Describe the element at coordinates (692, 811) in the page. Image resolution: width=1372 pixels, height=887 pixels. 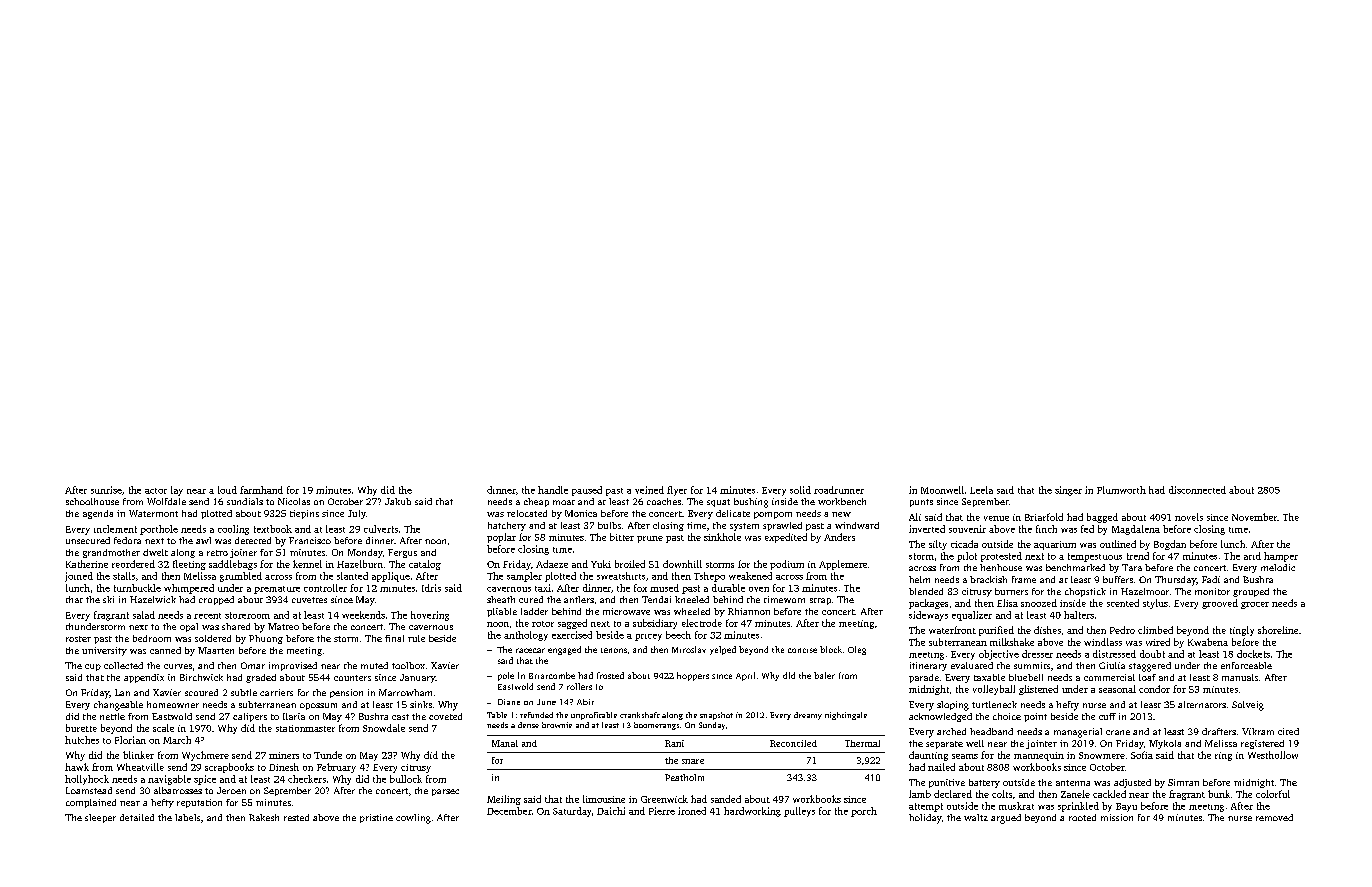
I see `ironed` at that location.
